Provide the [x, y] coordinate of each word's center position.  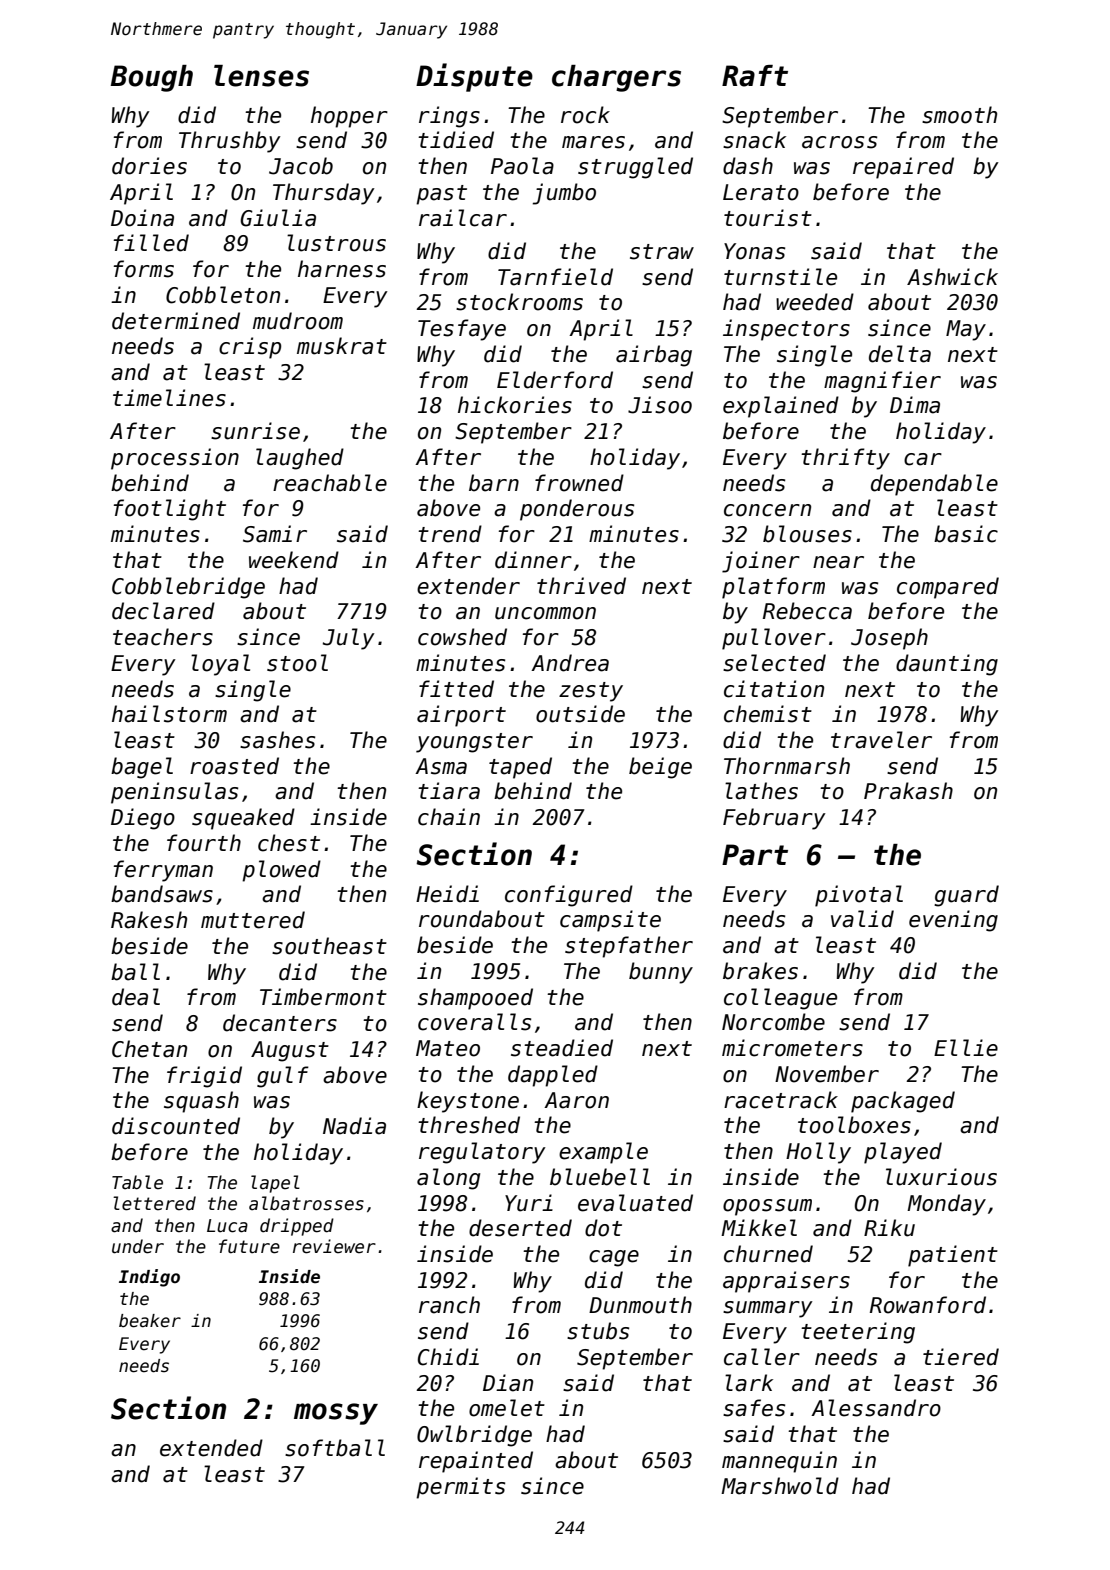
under [138, 1246]
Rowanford [928, 1305]
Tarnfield [555, 277]
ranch [449, 1305]
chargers [616, 78]
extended [211, 1448]
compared [948, 588]
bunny [661, 973]
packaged [903, 1102]
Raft [755, 76]
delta [900, 354]
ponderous [577, 510]
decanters [280, 1023]
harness [342, 269]
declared [163, 611]
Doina [142, 218]
